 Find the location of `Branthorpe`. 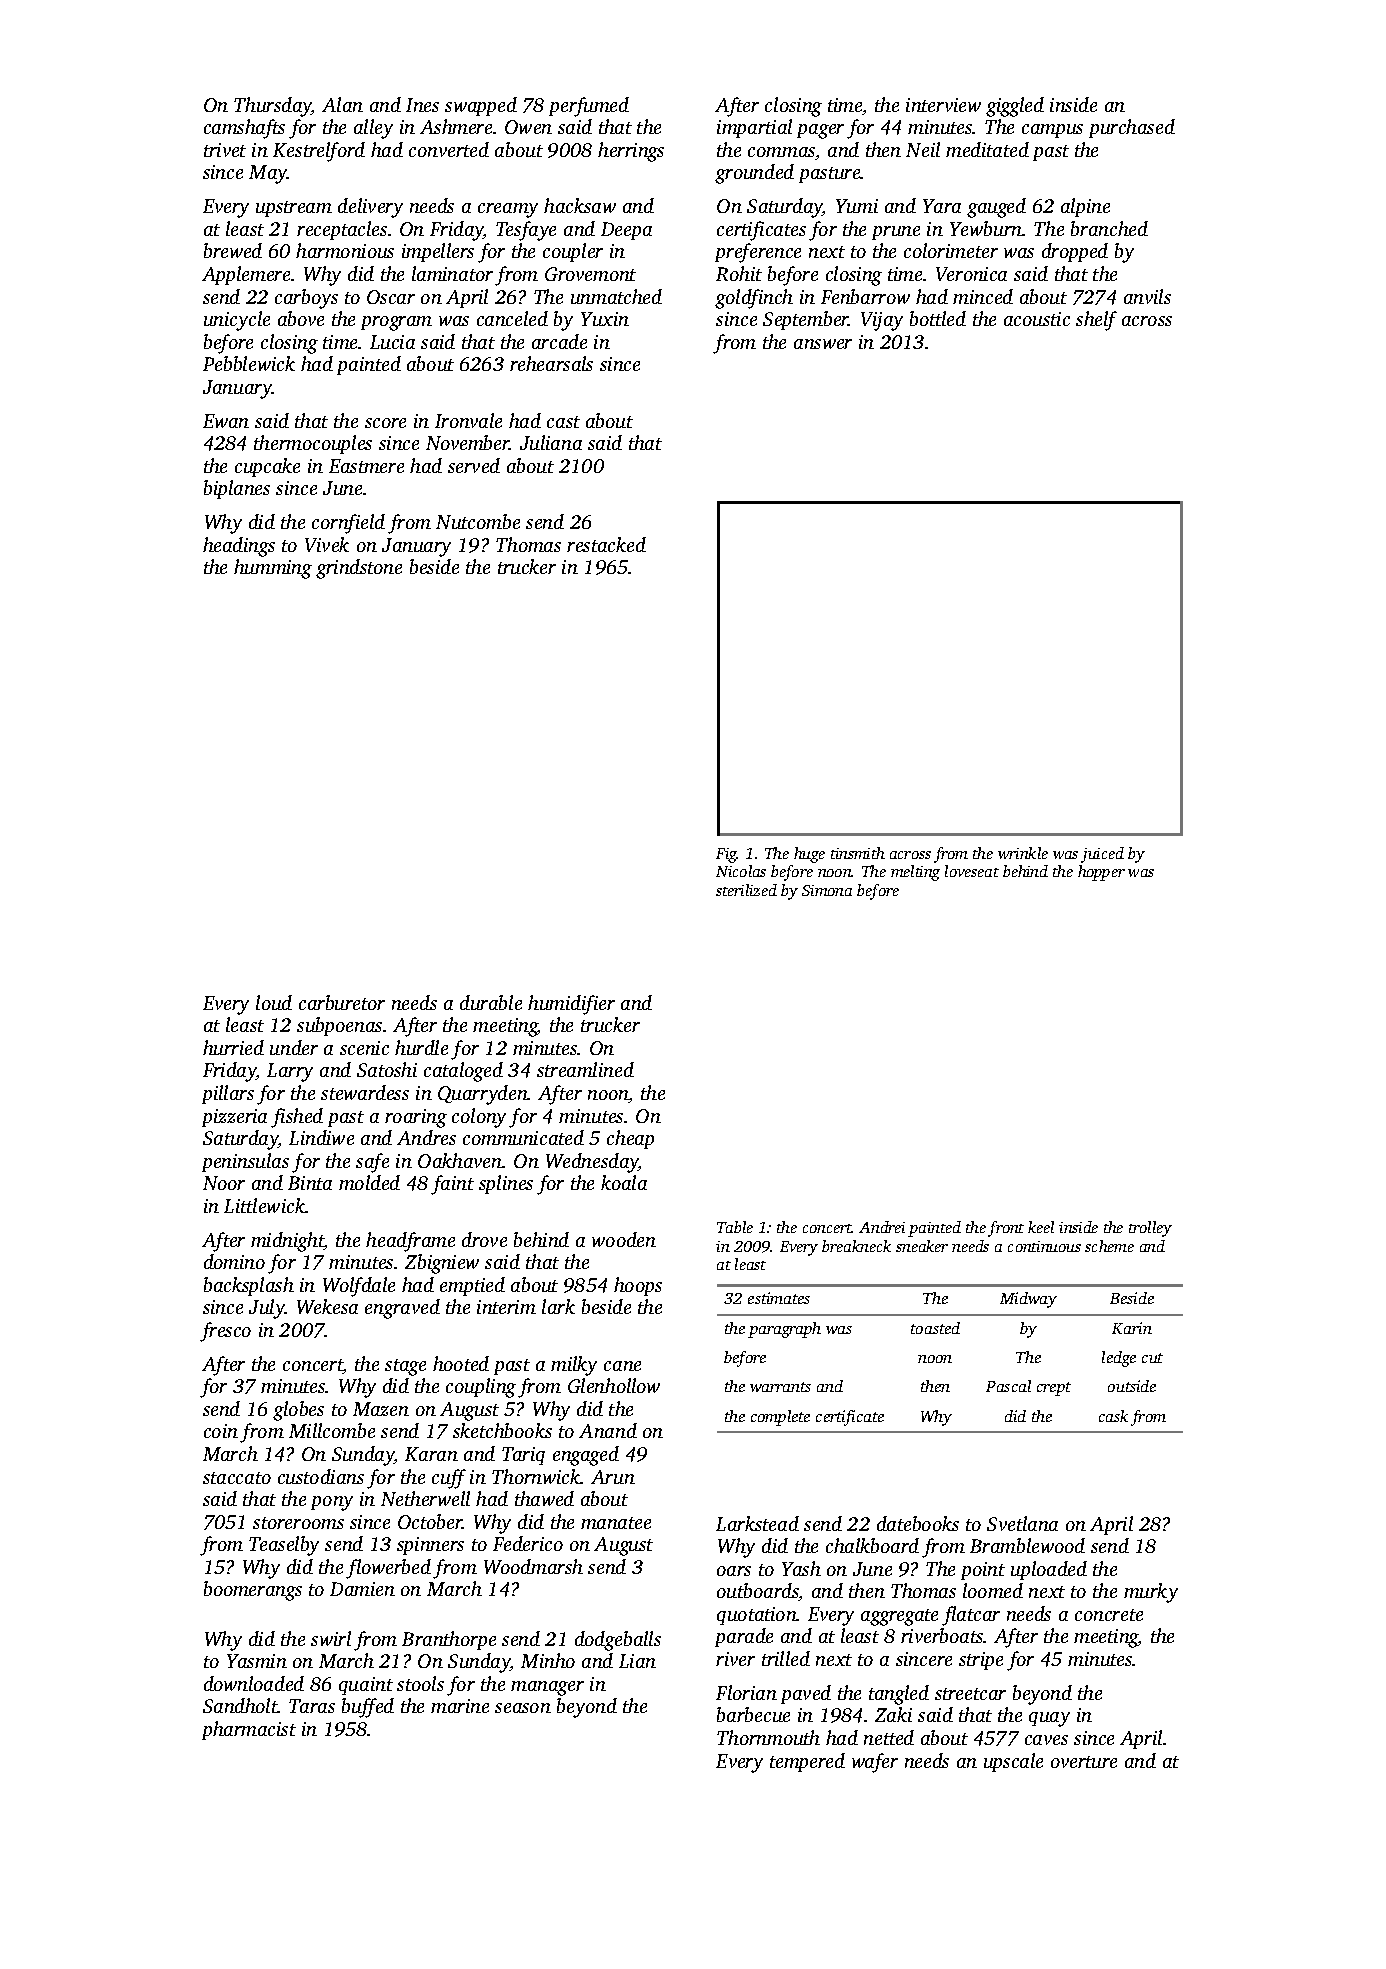

Branthorpe is located at coordinates (449, 1640).
